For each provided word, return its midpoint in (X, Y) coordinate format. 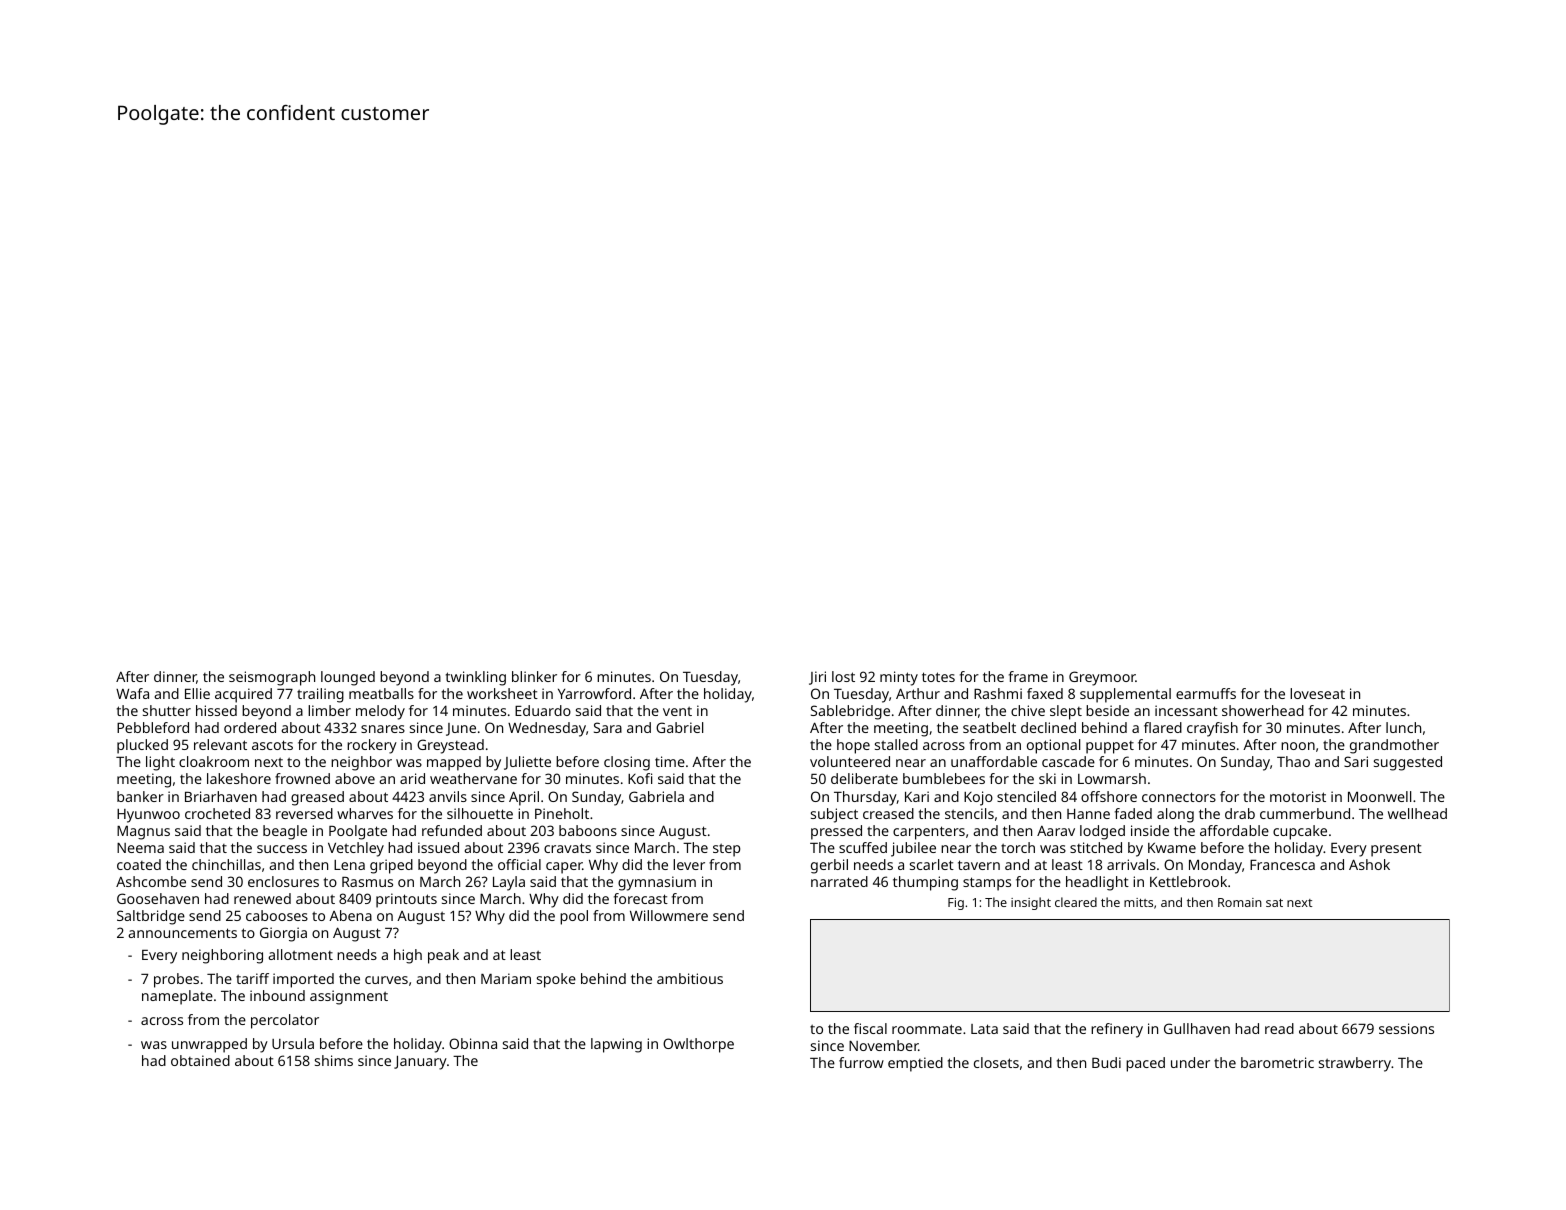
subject (834, 815)
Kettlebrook (1188, 881)
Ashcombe (151, 881)
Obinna (473, 1043)
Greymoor (1102, 678)
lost (843, 676)
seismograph (272, 678)
